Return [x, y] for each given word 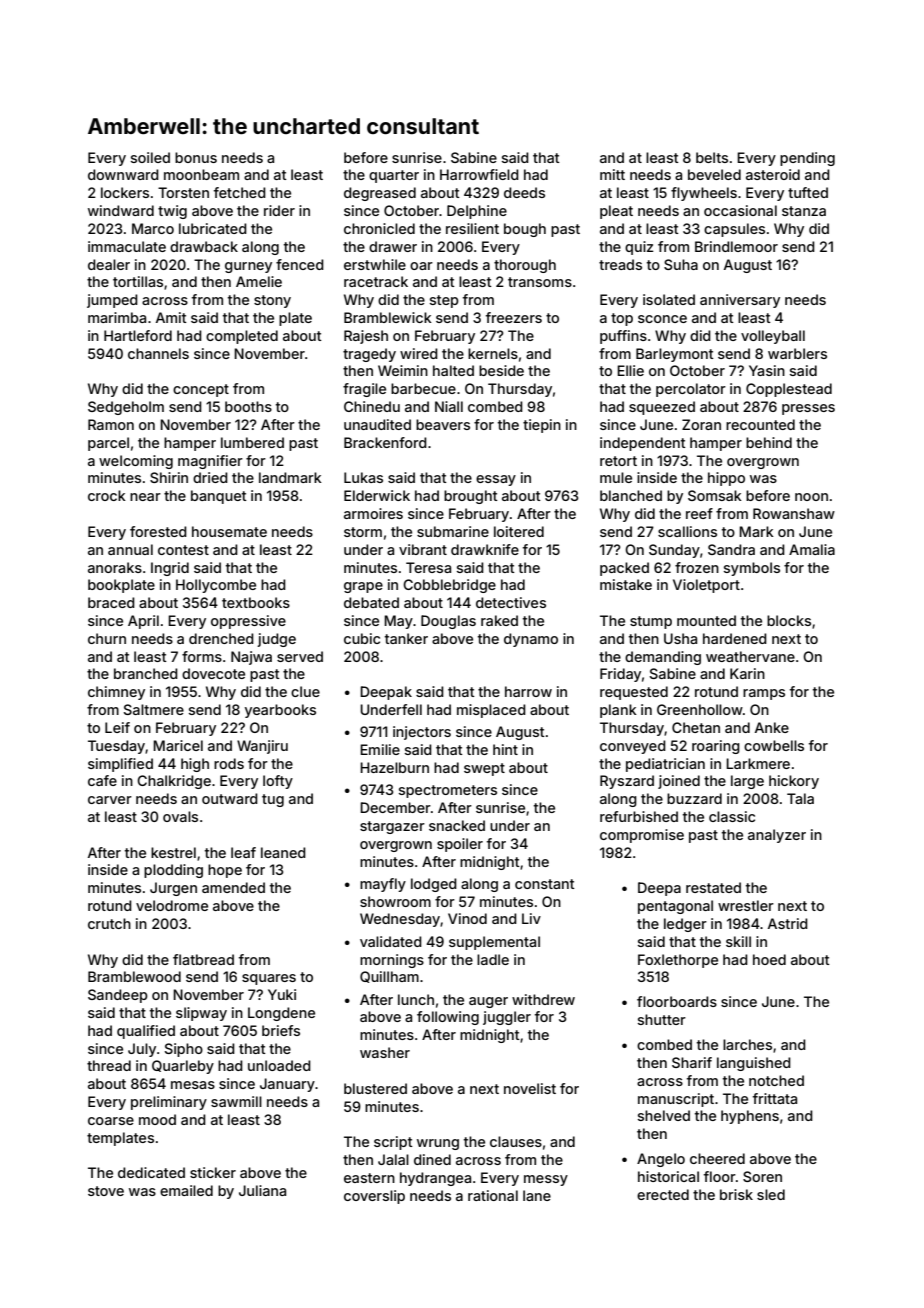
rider [279, 210]
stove [106, 1191]
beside [501, 370]
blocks [789, 620]
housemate [229, 531]
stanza [804, 211]
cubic [362, 638]
